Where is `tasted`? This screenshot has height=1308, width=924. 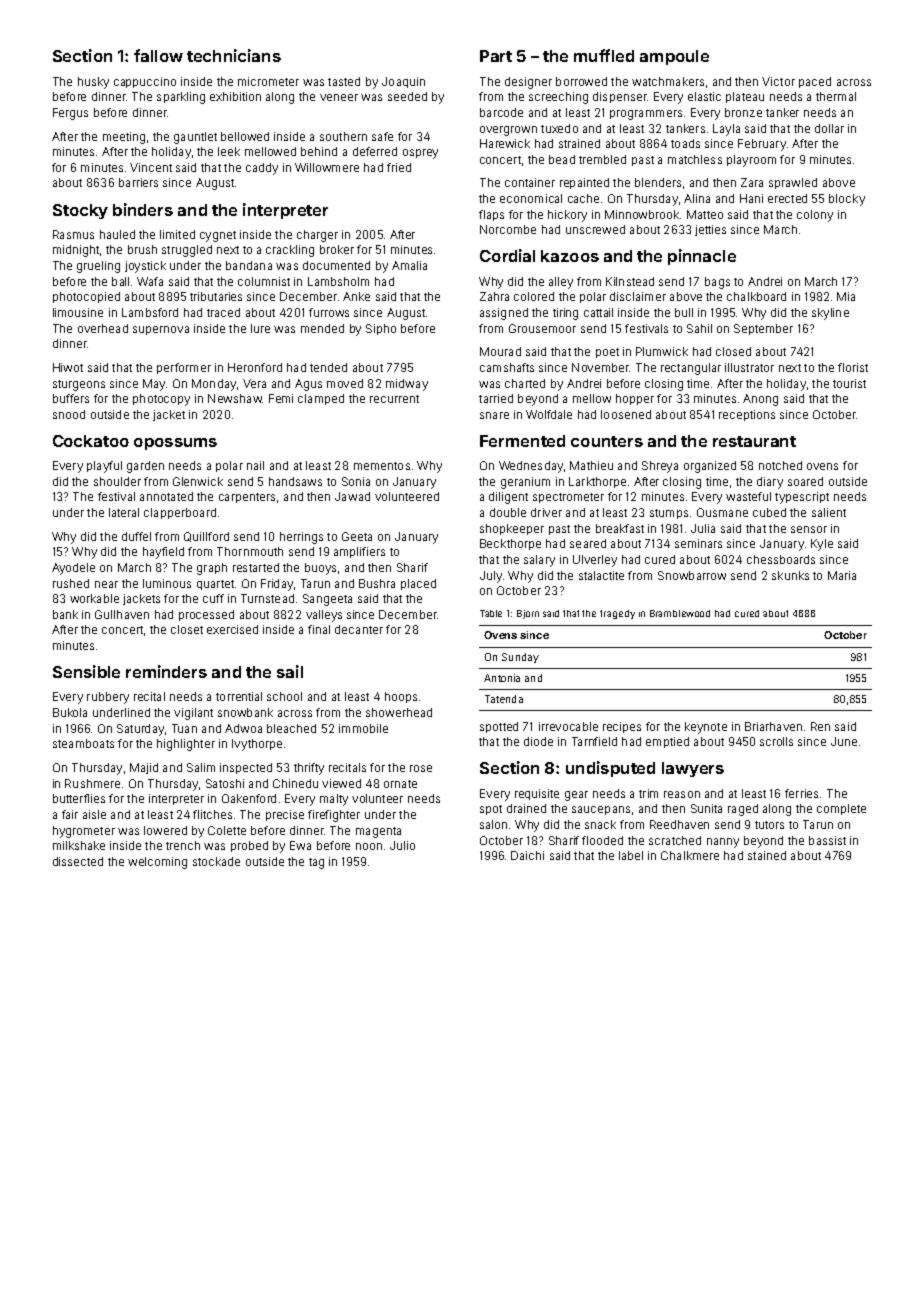
tasted is located at coordinates (344, 81).
